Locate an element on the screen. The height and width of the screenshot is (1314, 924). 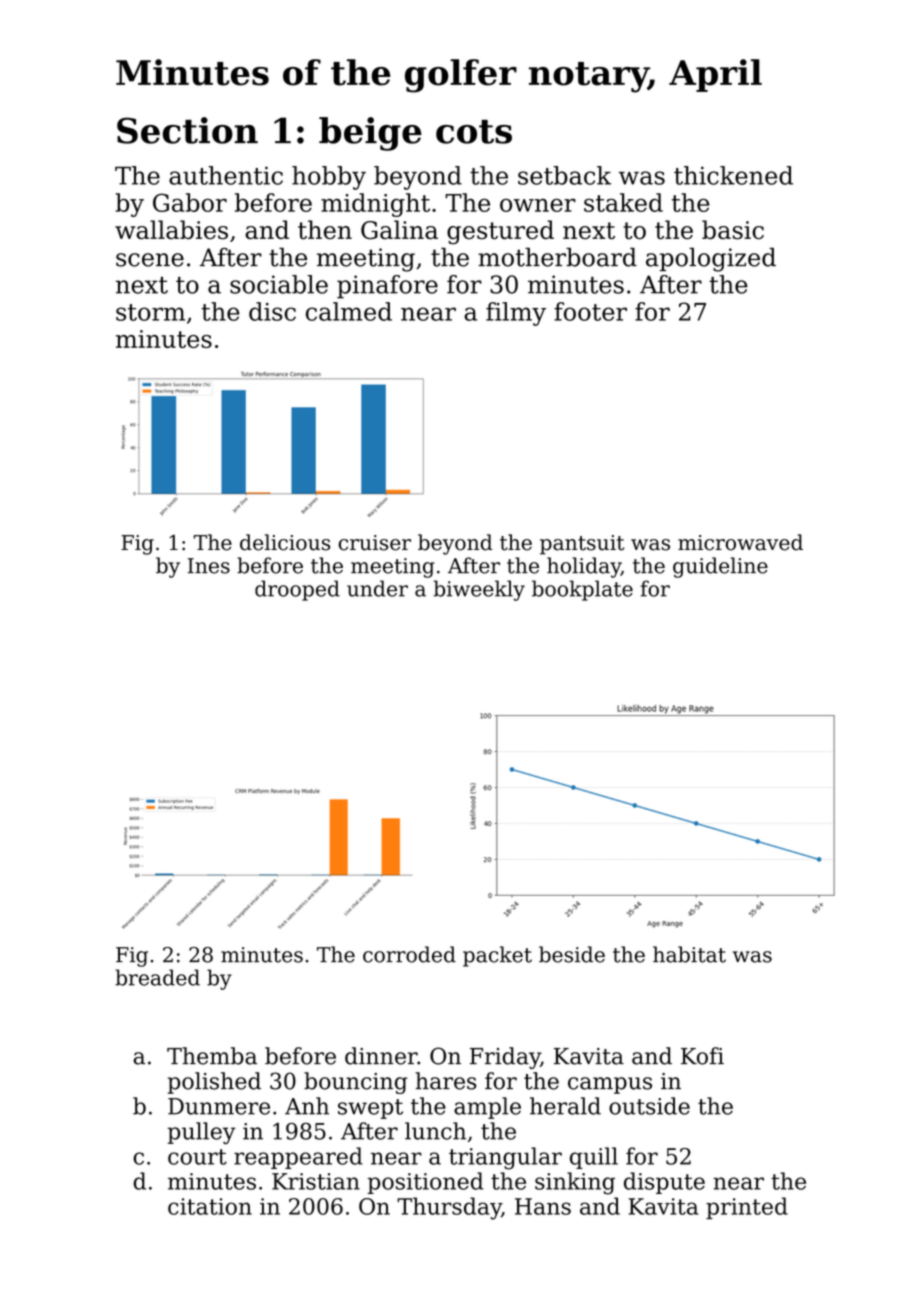
microwaved is located at coordinates (740, 542).
